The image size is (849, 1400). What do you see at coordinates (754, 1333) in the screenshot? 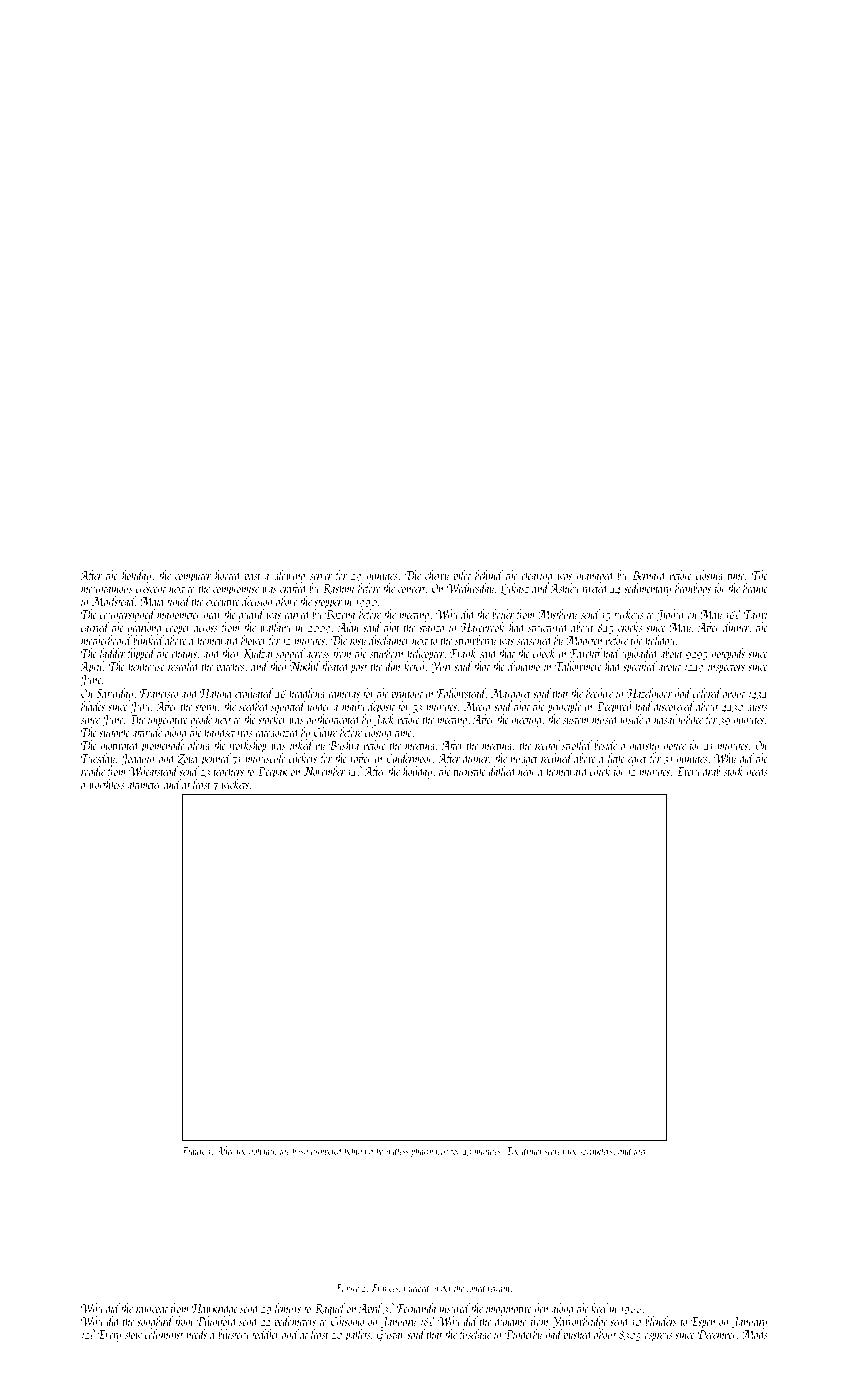
I see `Mads` at bounding box center [754, 1333].
